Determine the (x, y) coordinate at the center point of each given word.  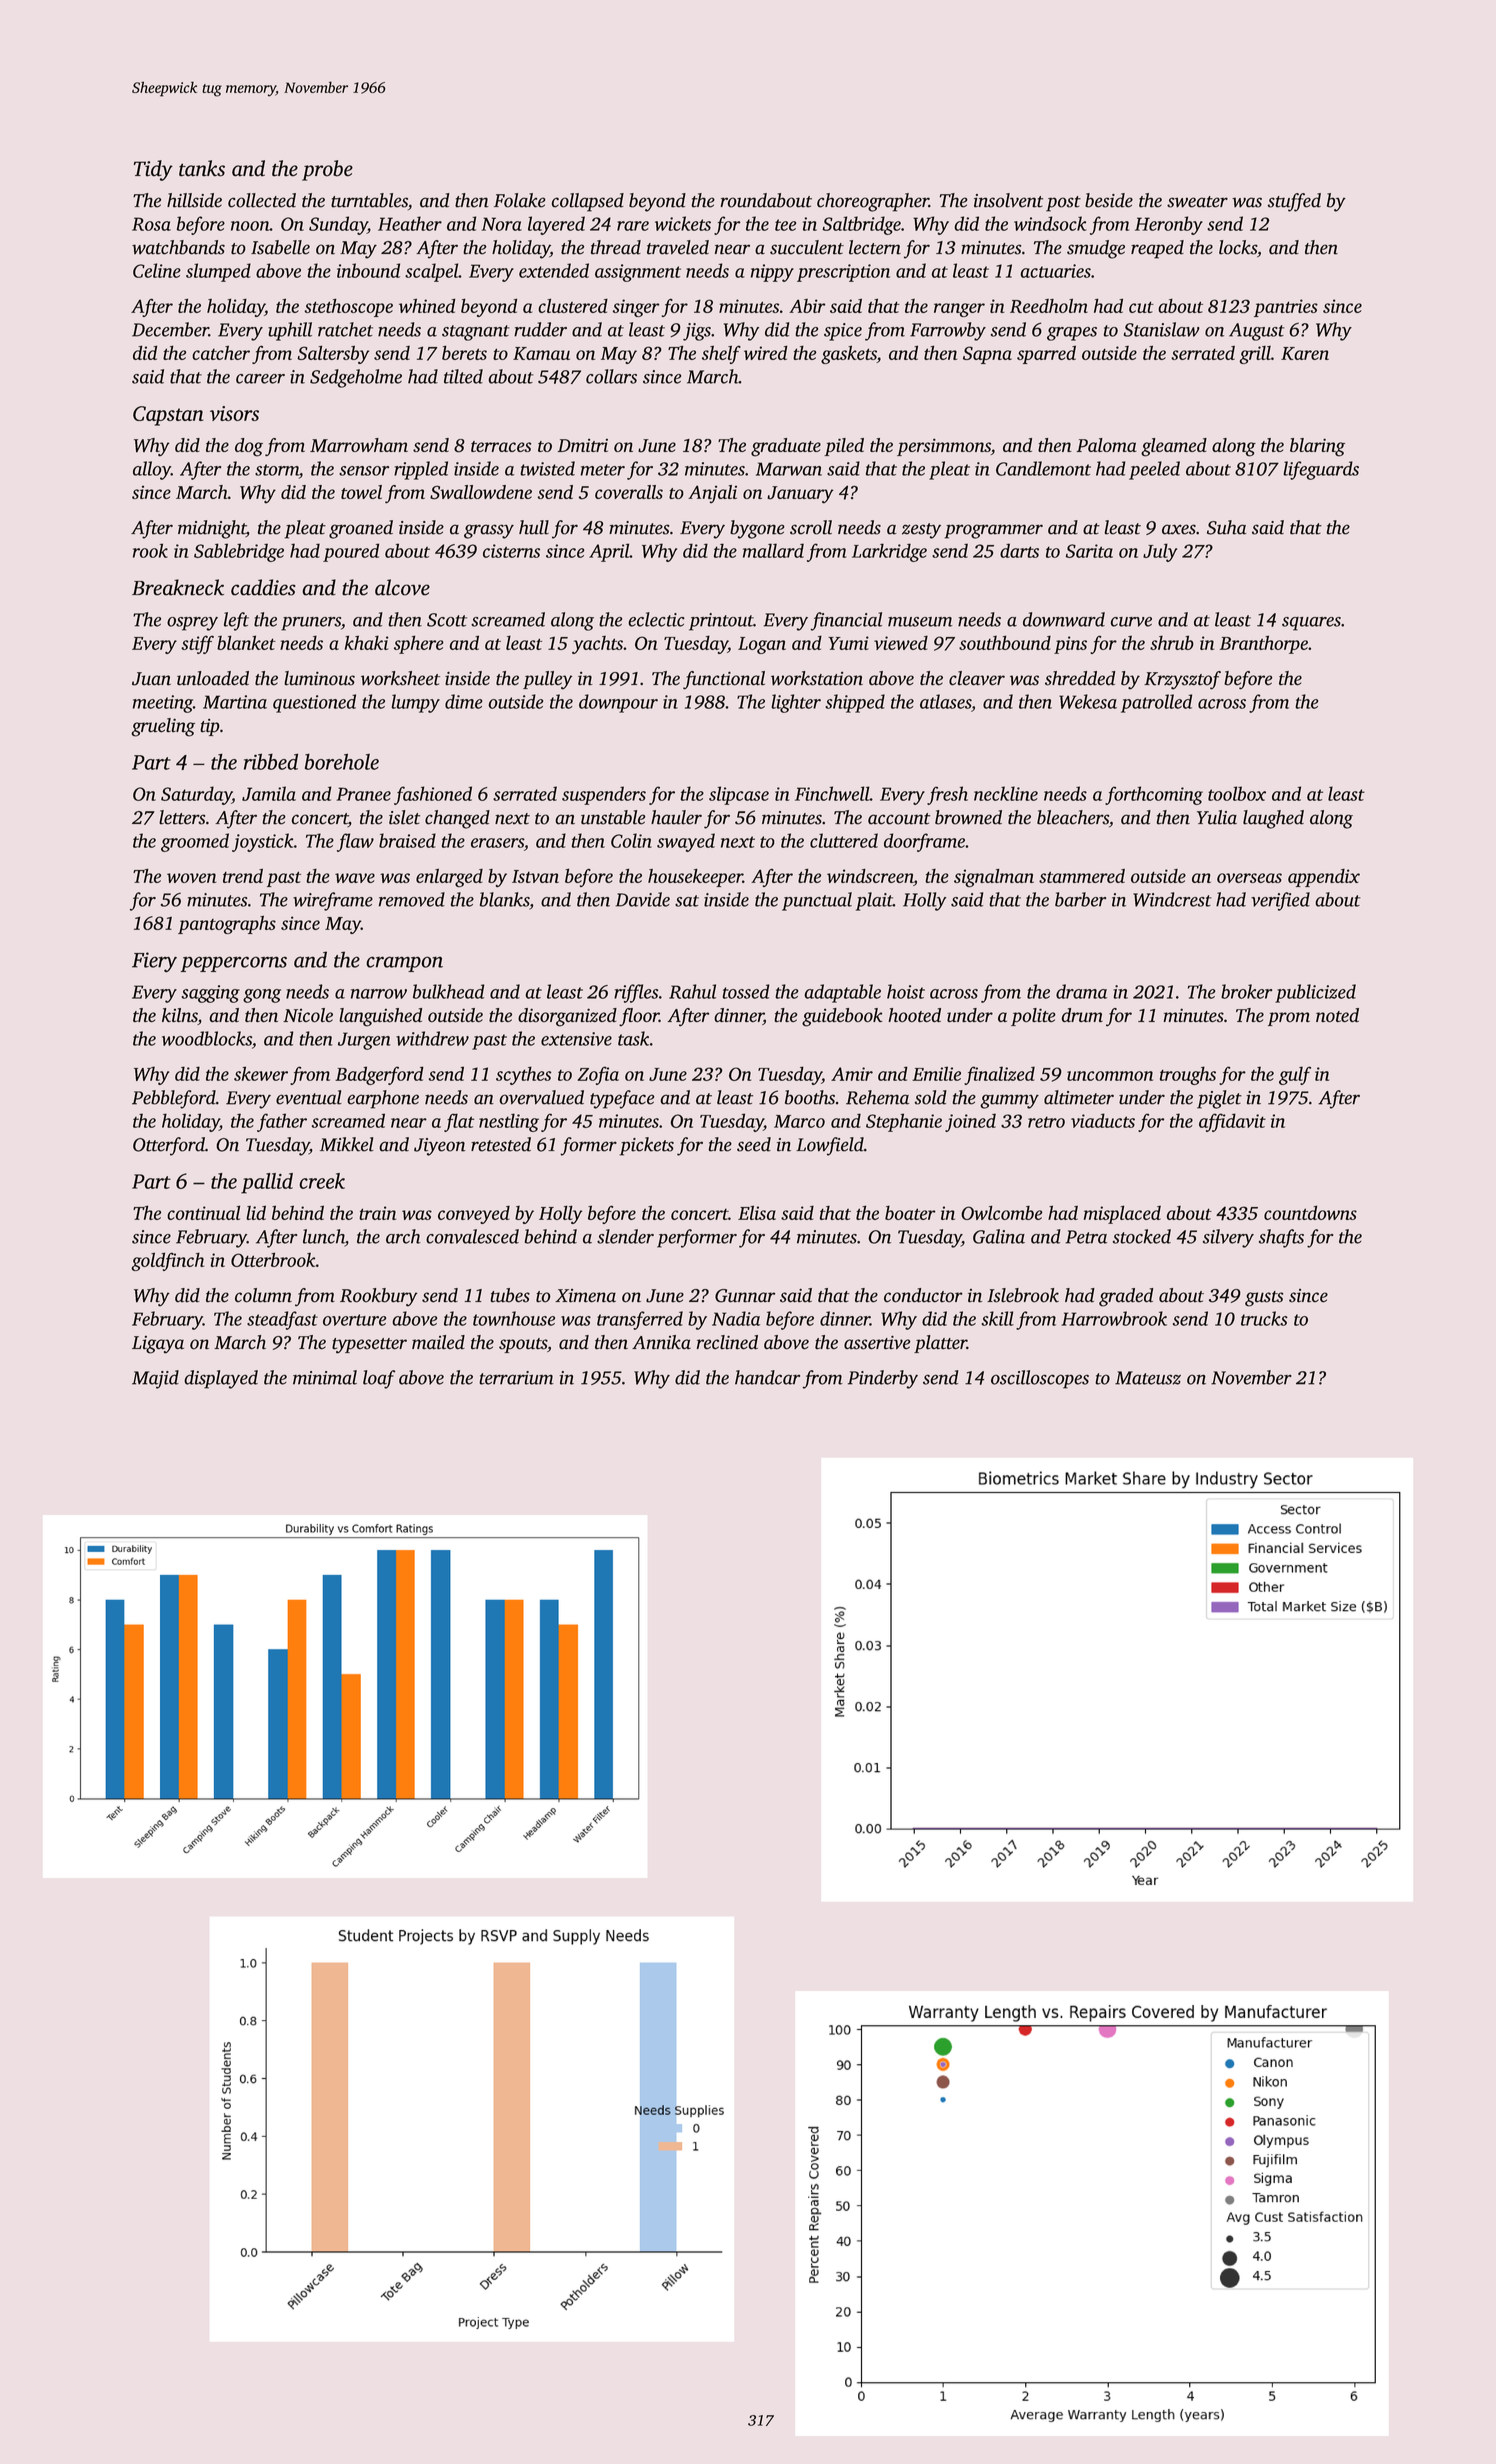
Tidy (153, 170)
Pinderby (883, 1379)
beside (1109, 200)
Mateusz (1148, 1378)
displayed (221, 1379)
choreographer (873, 202)
